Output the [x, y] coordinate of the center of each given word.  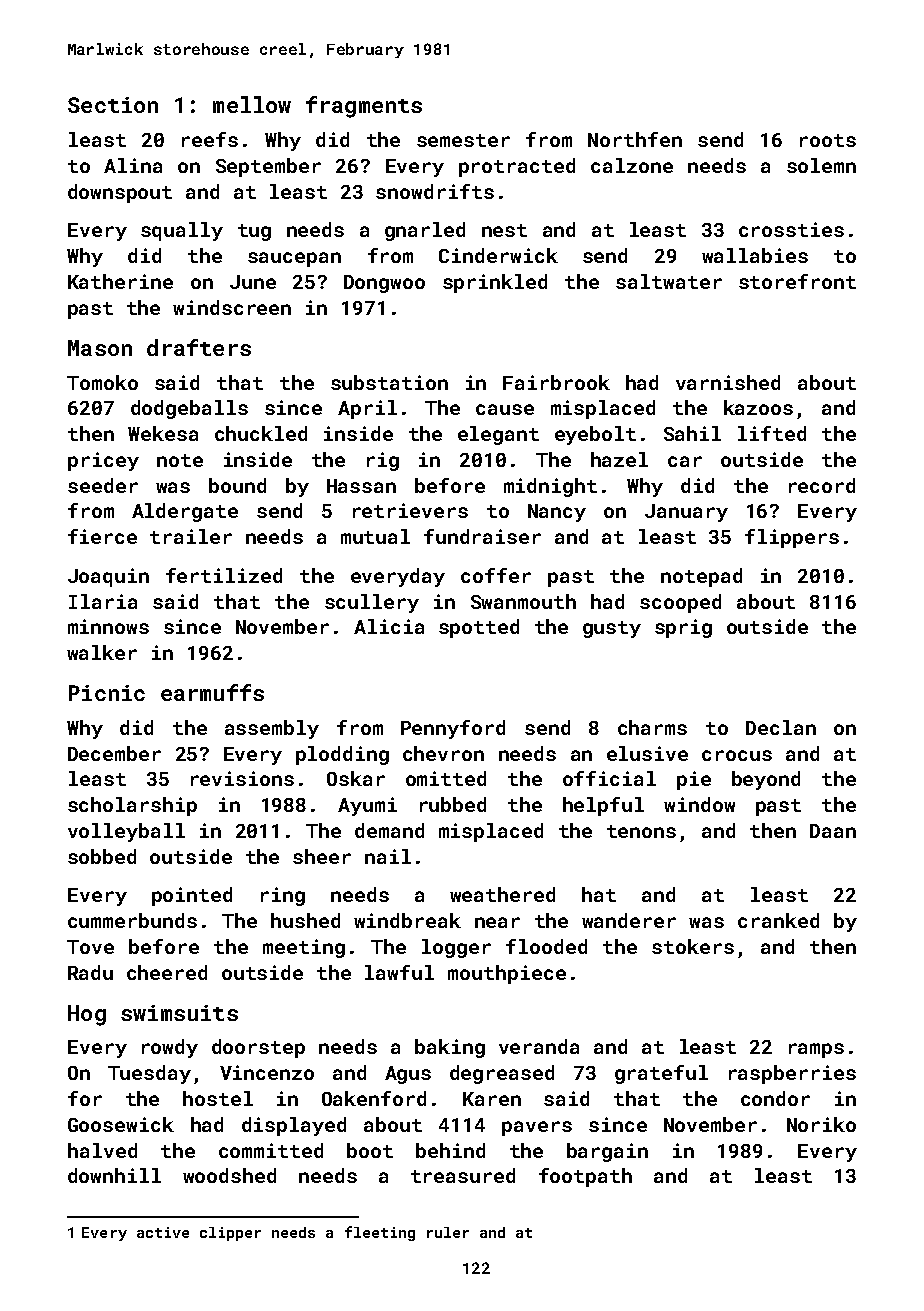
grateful [661, 1074]
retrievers [410, 510]
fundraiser [482, 536]
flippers [792, 538]
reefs [210, 139]
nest [504, 230]
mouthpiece [507, 974]
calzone [632, 165]
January [686, 513]
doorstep [258, 1048]
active [163, 1232]
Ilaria [103, 601]
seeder [103, 485]
